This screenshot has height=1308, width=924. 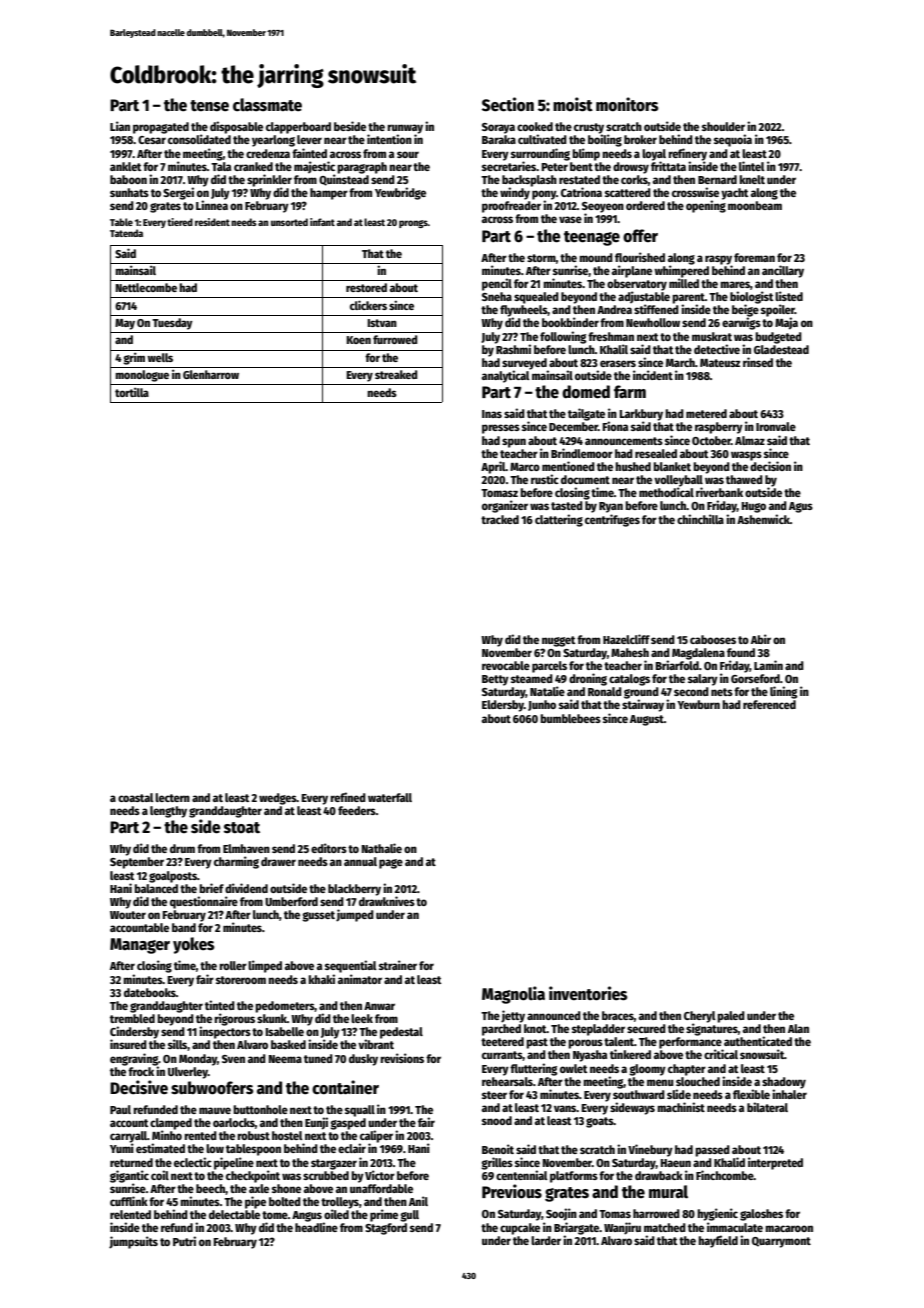 What do you see at coordinates (503, 706) in the screenshot?
I see `Eldersby` at bounding box center [503, 706].
